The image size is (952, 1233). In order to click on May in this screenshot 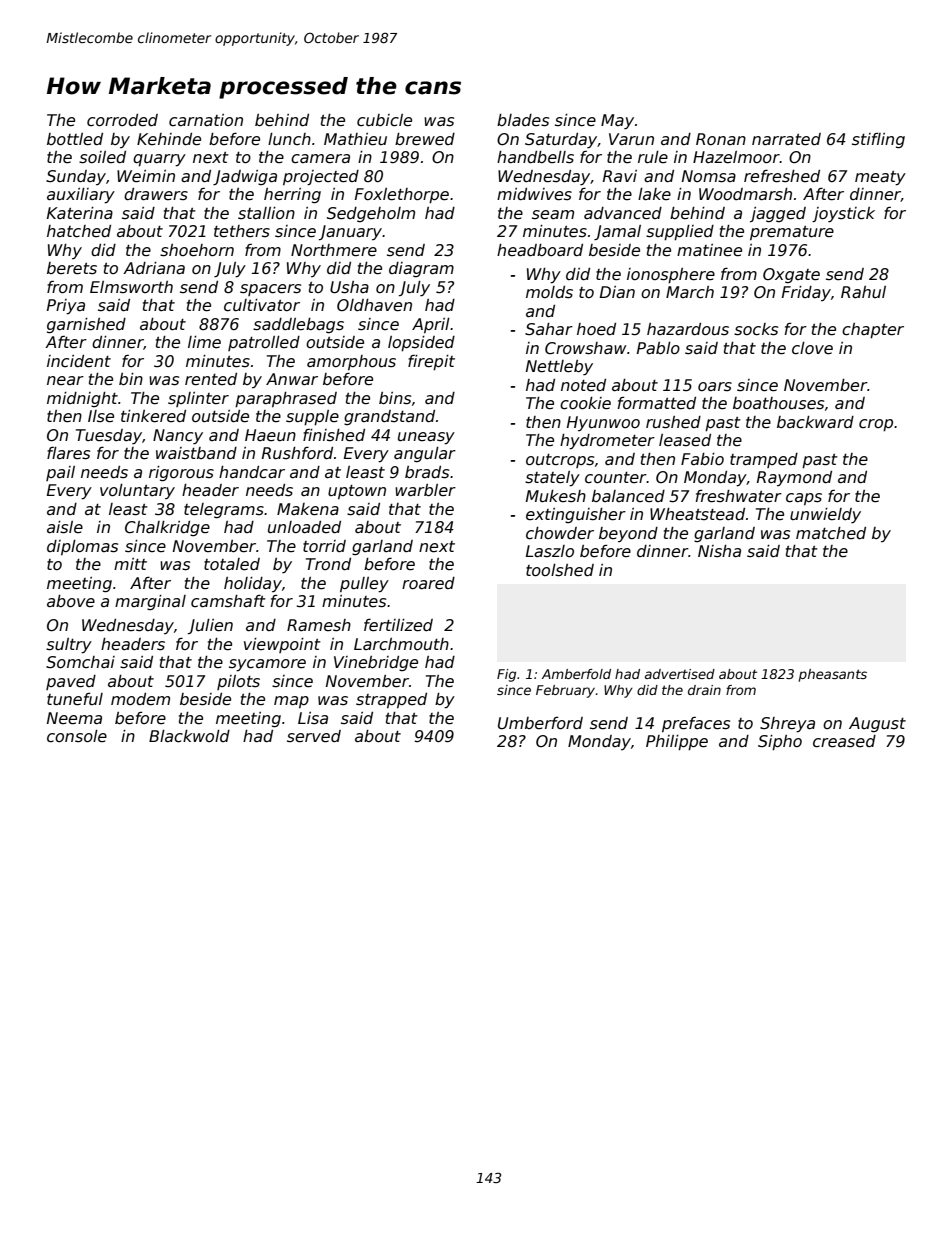, I will do `click(617, 121)`.
